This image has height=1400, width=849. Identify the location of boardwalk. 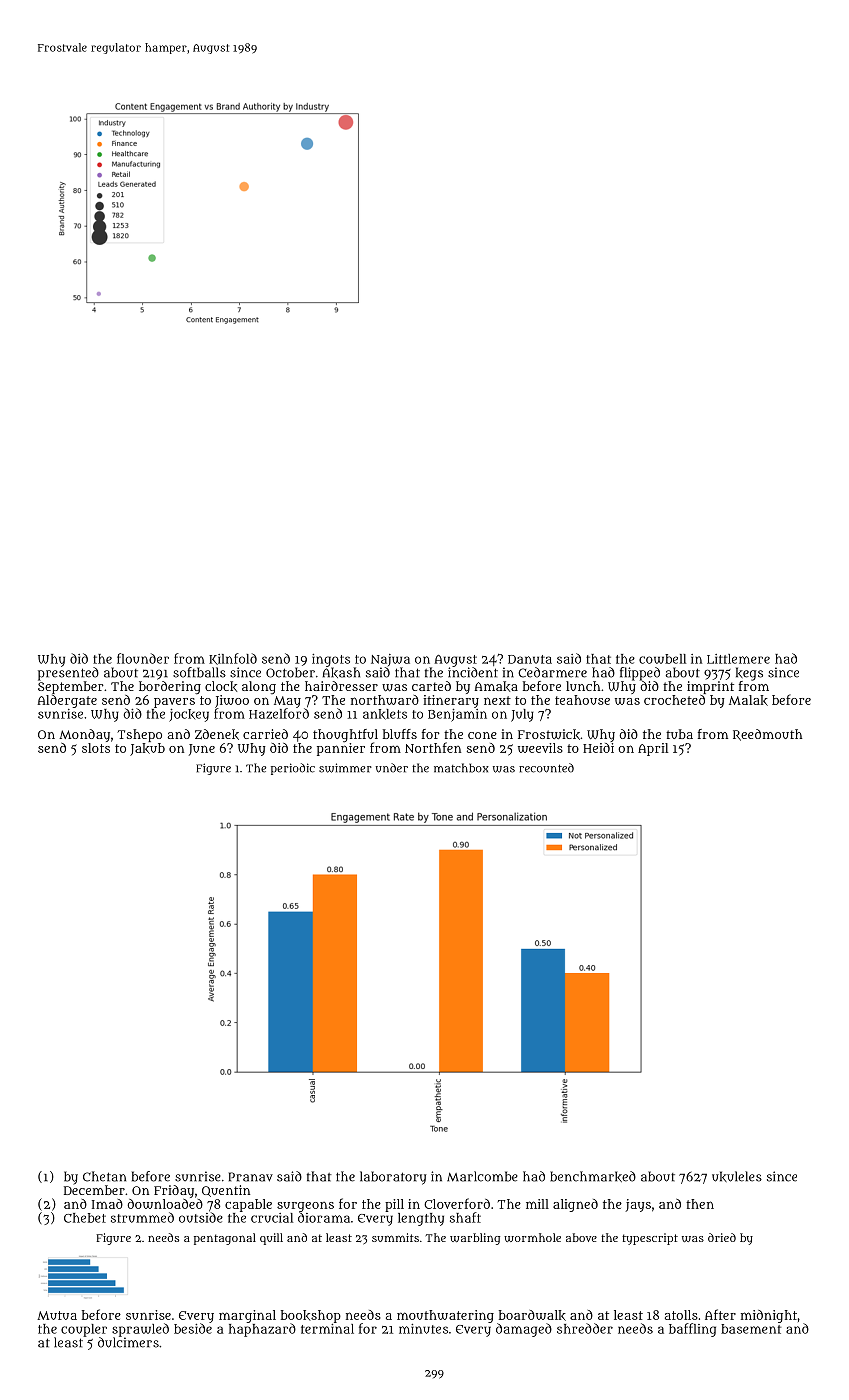
(532, 1315).
